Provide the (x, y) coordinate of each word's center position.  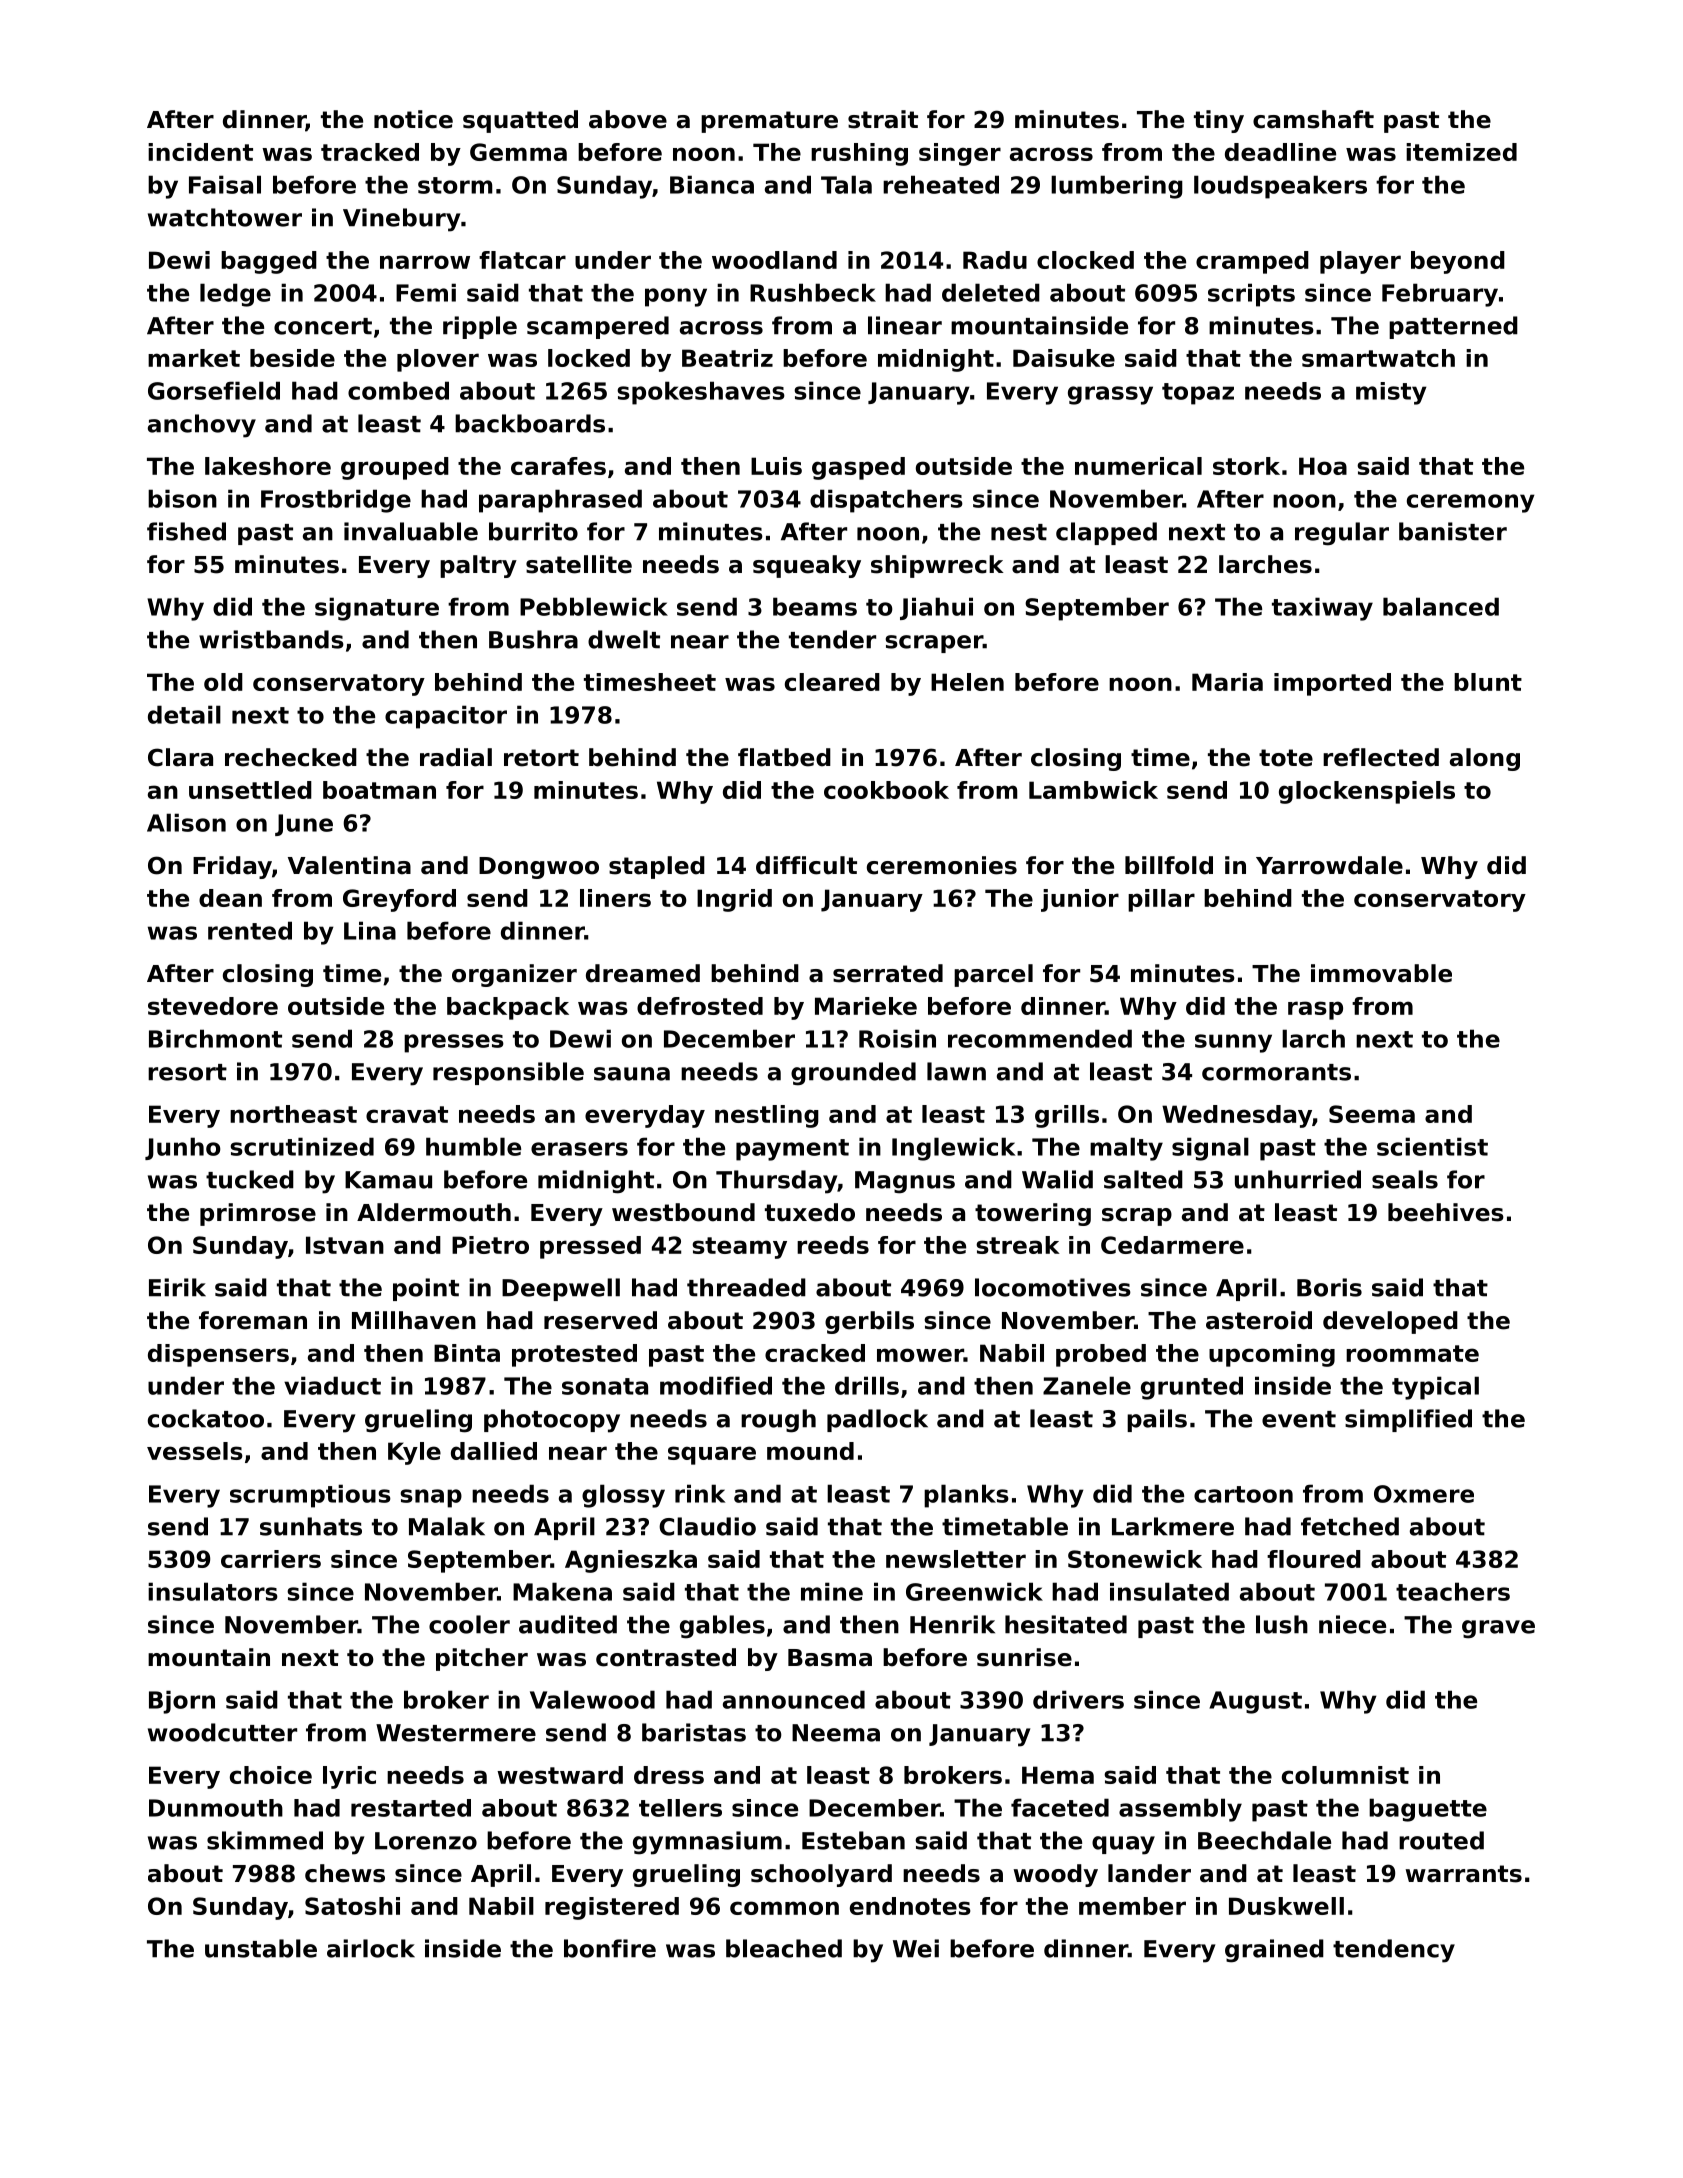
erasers (579, 1149)
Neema (836, 1733)
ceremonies (942, 865)
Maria (1227, 682)
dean (230, 898)
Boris (1329, 1287)
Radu (995, 260)
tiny (1219, 121)
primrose (258, 1214)
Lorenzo (426, 1841)
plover (438, 360)
